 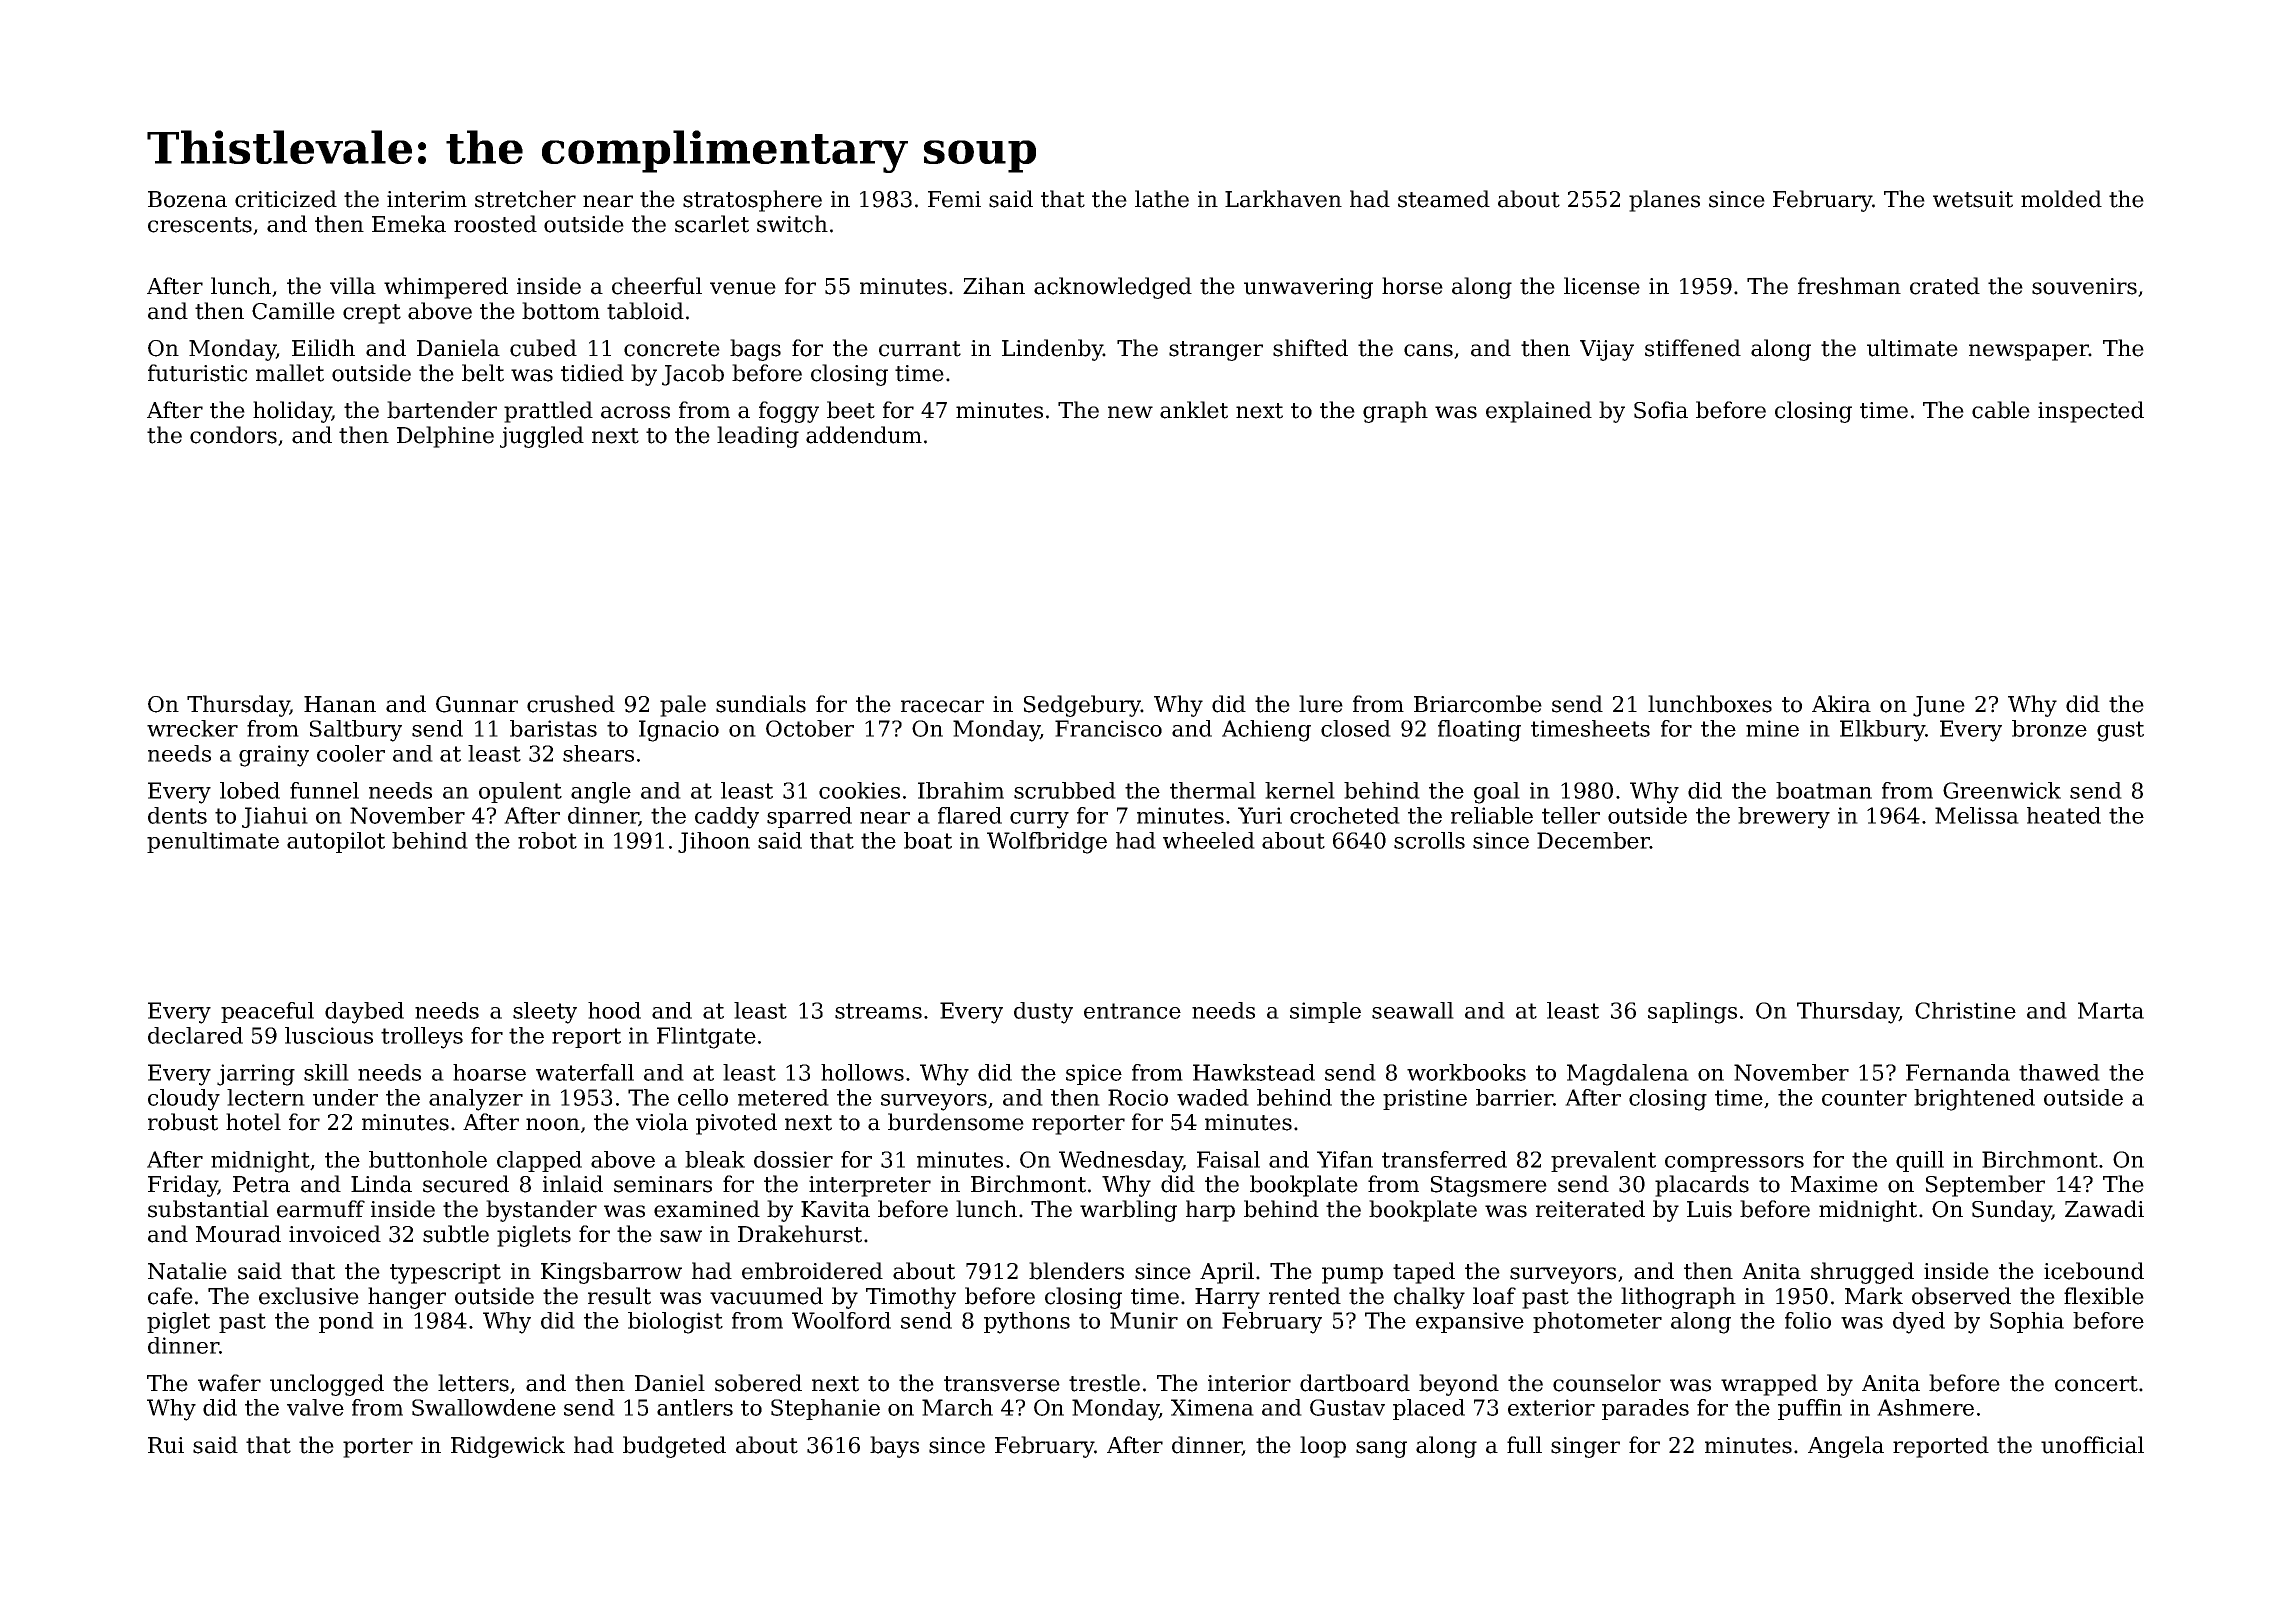 I want to click on juggled, so click(x=542, y=437).
